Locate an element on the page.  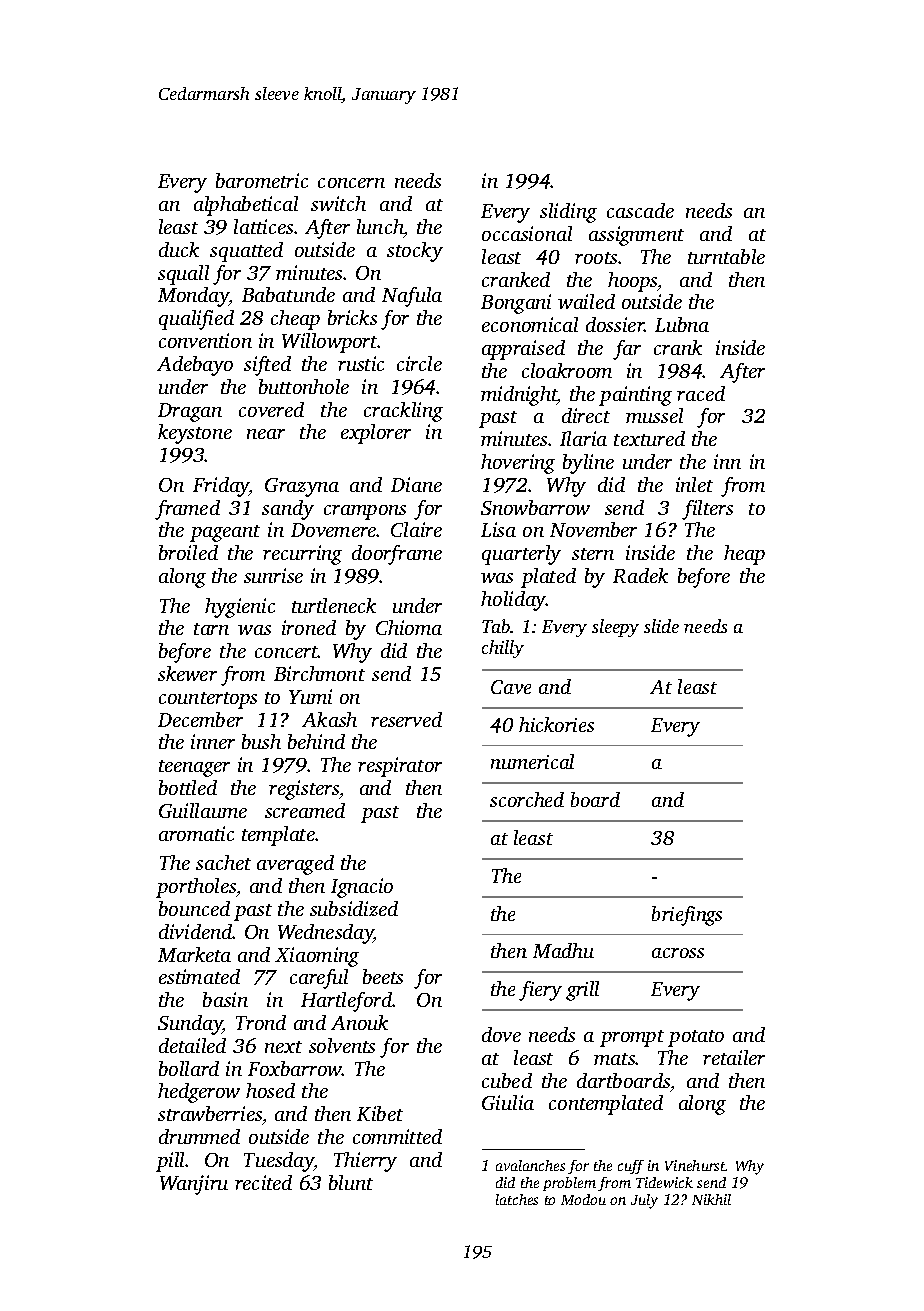
slide is located at coordinates (661, 626).
